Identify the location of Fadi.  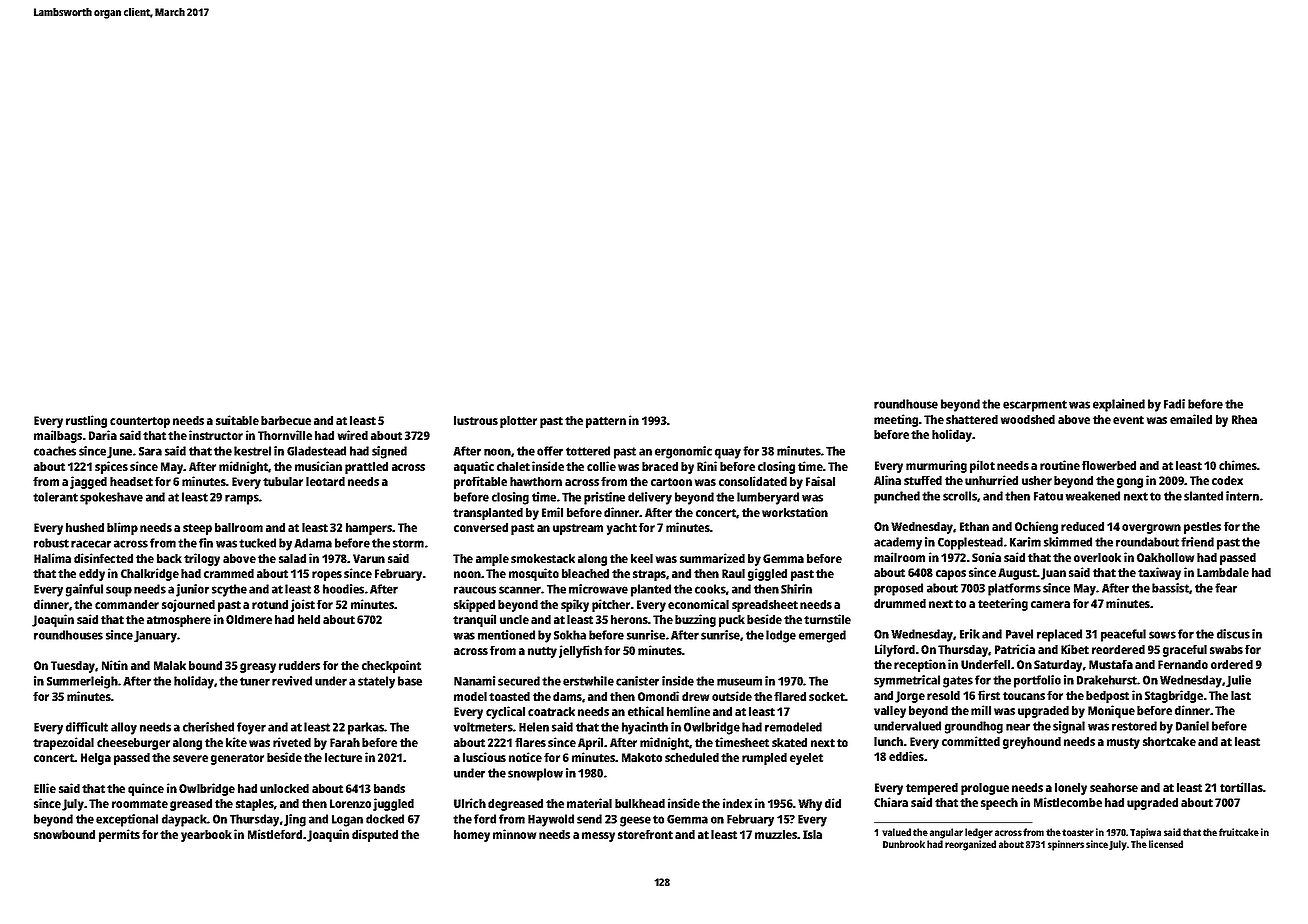
(1174, 404).
